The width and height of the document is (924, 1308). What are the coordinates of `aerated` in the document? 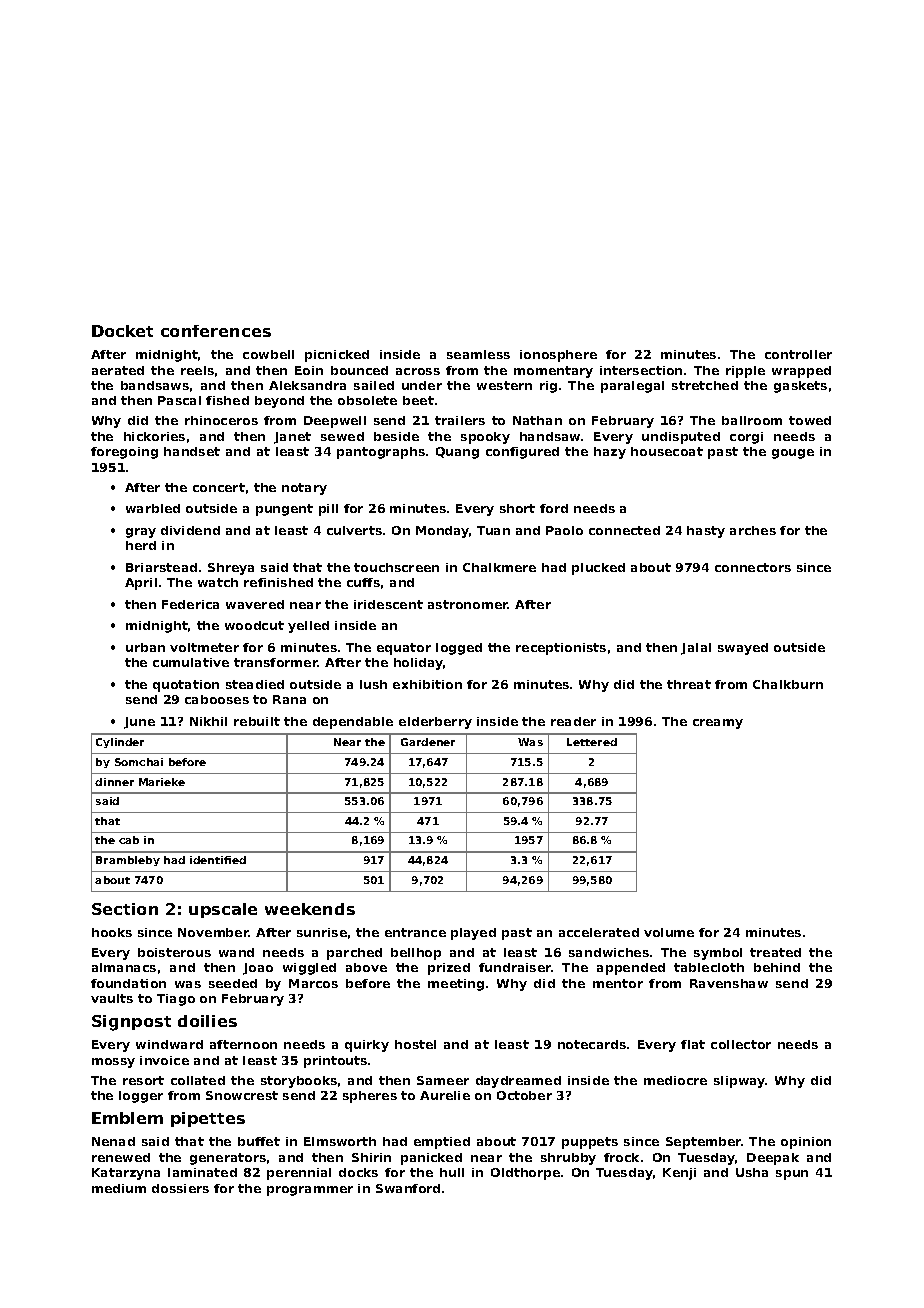 It's located at (118, 370).
